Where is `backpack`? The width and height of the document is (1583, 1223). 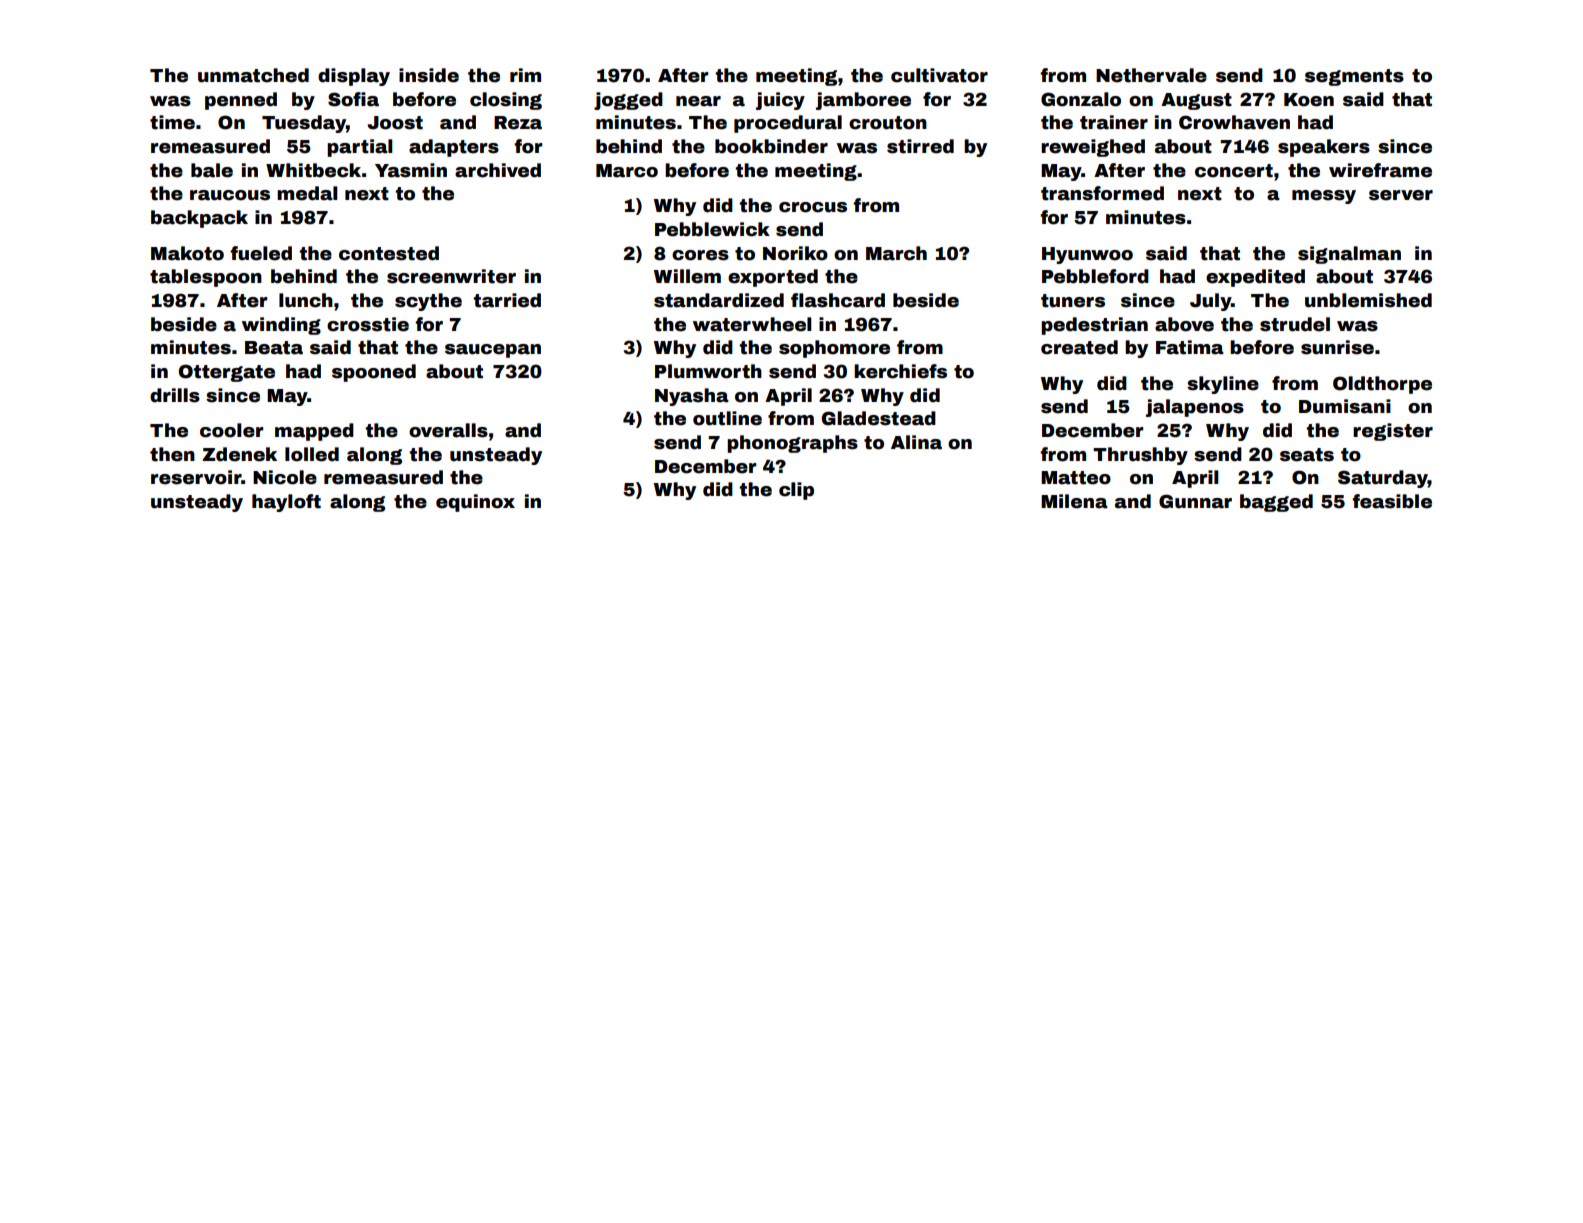 backpack is located at coordinates (199, 219).
